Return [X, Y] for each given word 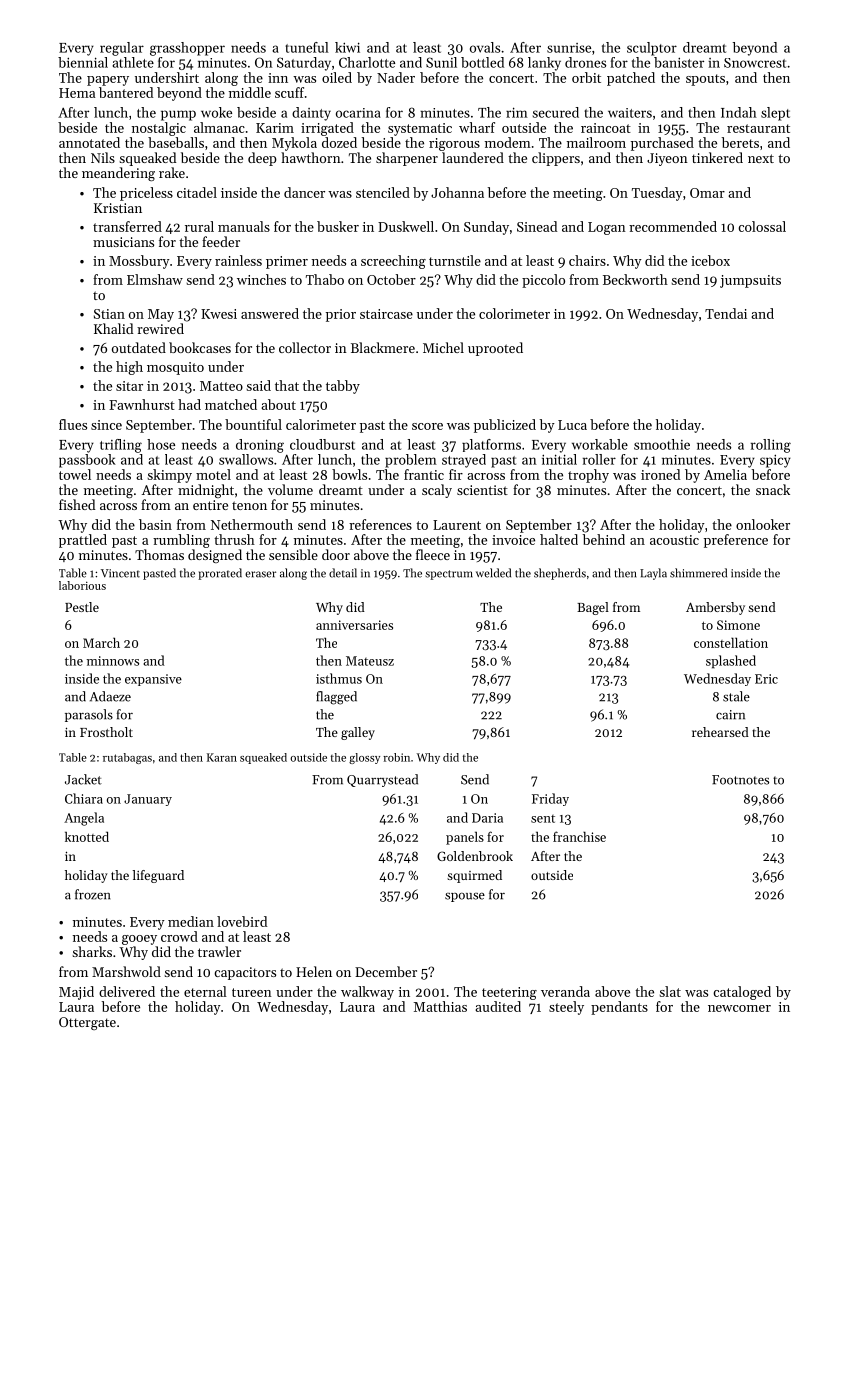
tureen [252, 992]
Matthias [440, 1006]
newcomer [739, 1008]
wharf [477, 127]
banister [679, 62]
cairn [730, 715]
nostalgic [159, 129]
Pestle [82, 607]
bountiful [253, 424]
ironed [660, 474]
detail [343, 573]
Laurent [457, 525]
